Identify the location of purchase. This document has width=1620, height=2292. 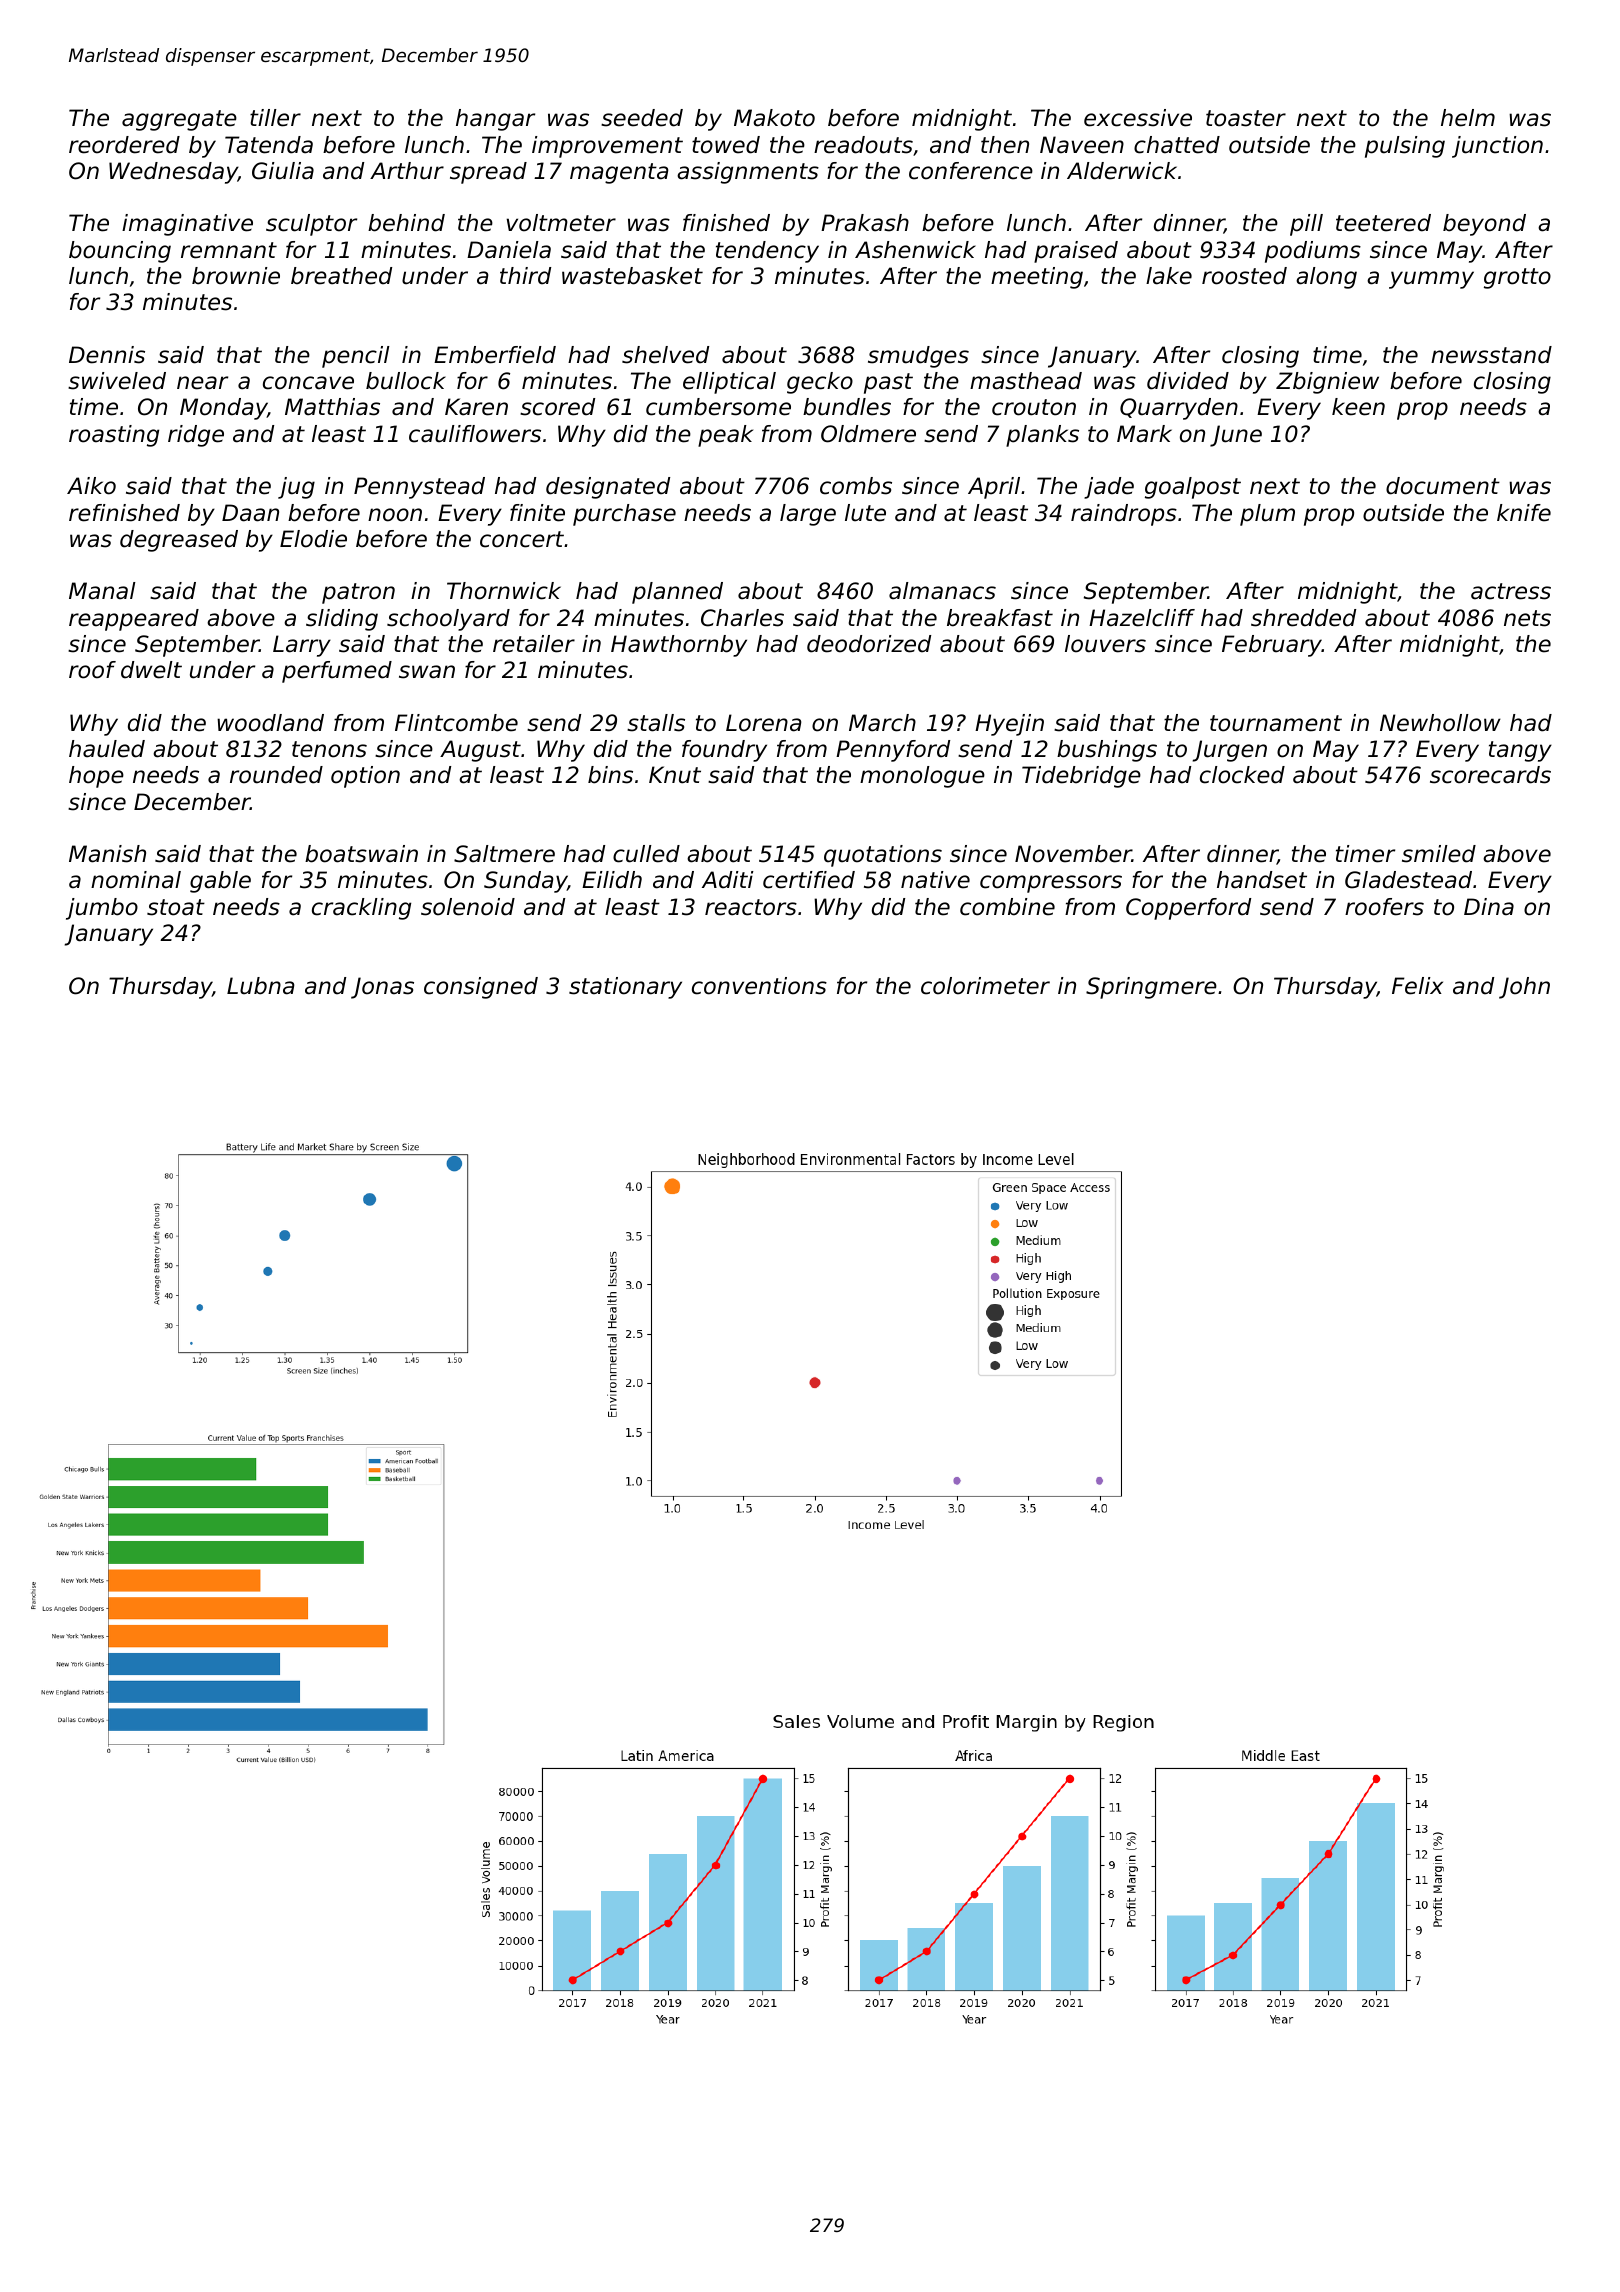
(624, 515).
